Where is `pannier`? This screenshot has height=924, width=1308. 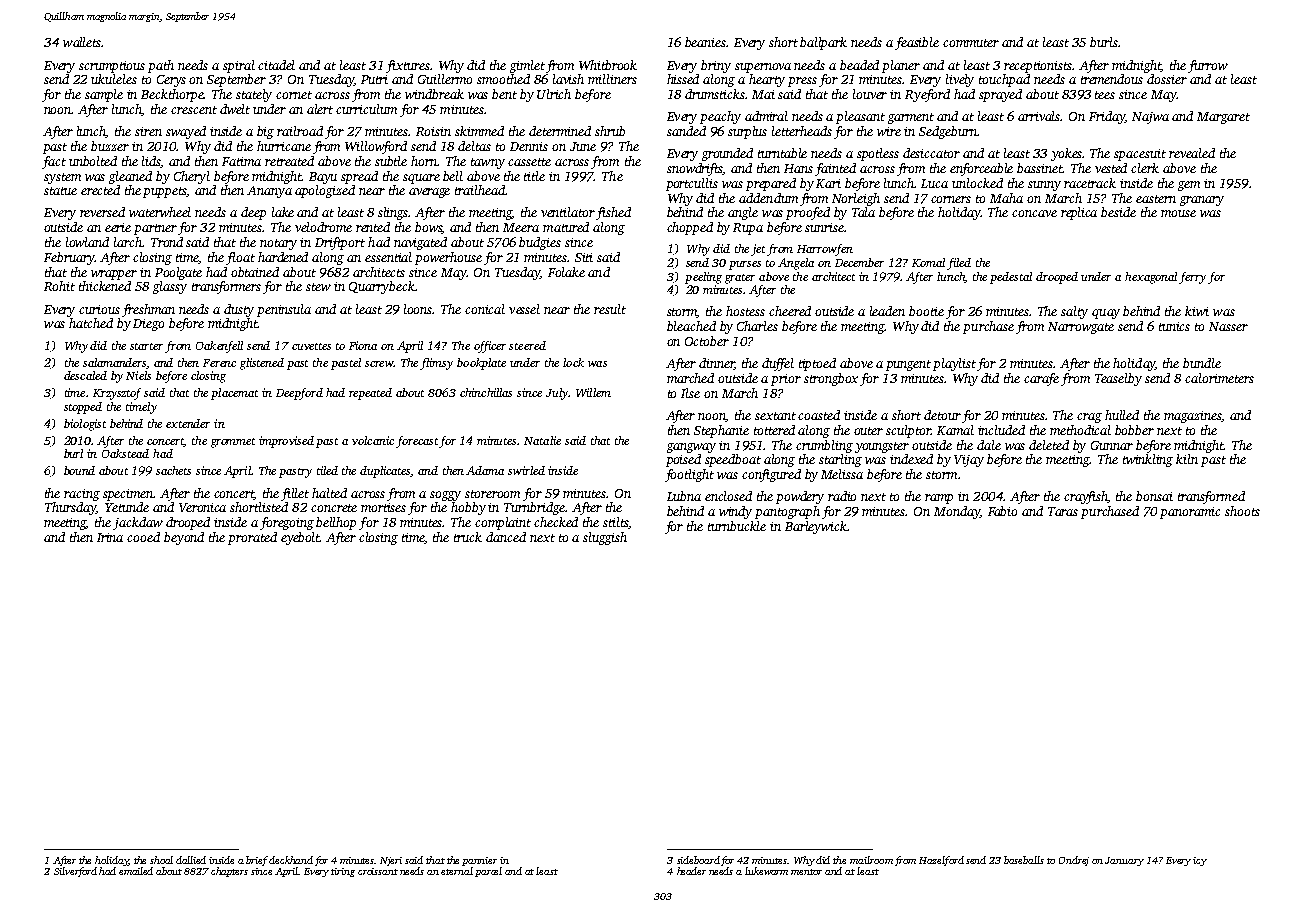
pannier is located at coordinates (479, 861).
